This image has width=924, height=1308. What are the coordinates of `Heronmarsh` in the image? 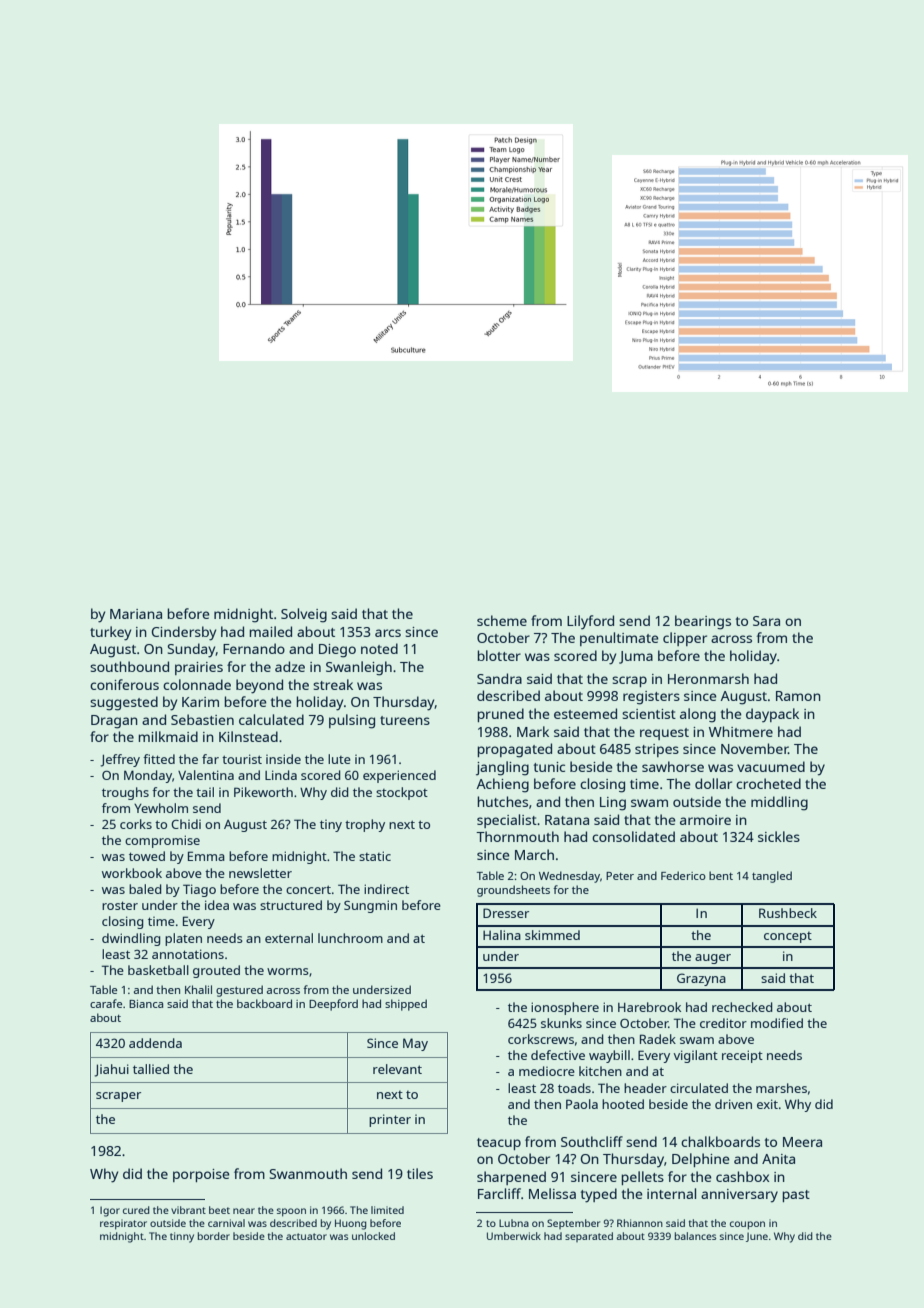 It's located at (708, 678).
